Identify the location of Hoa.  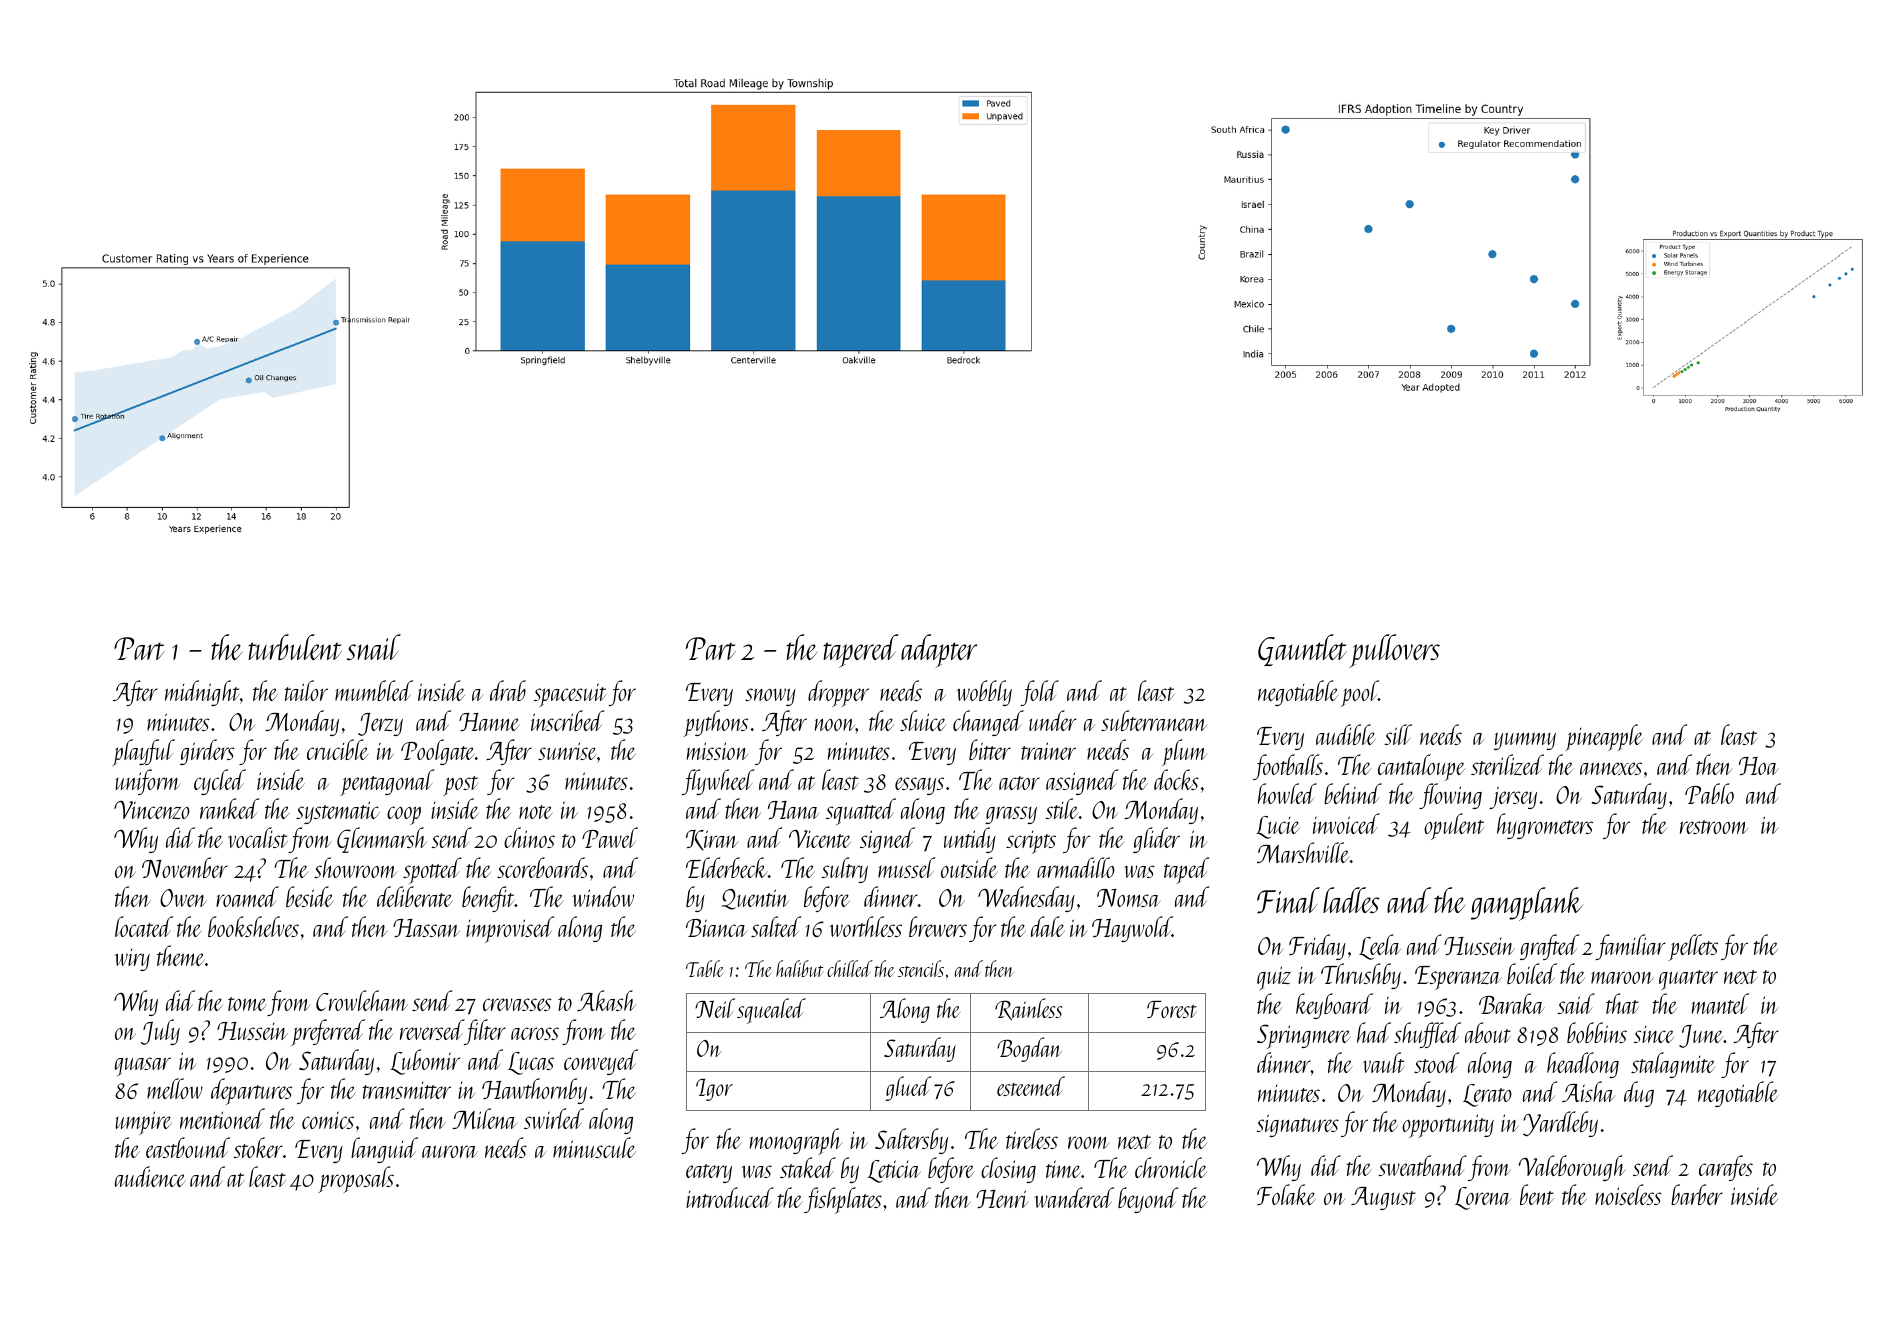
(1759, 766).
